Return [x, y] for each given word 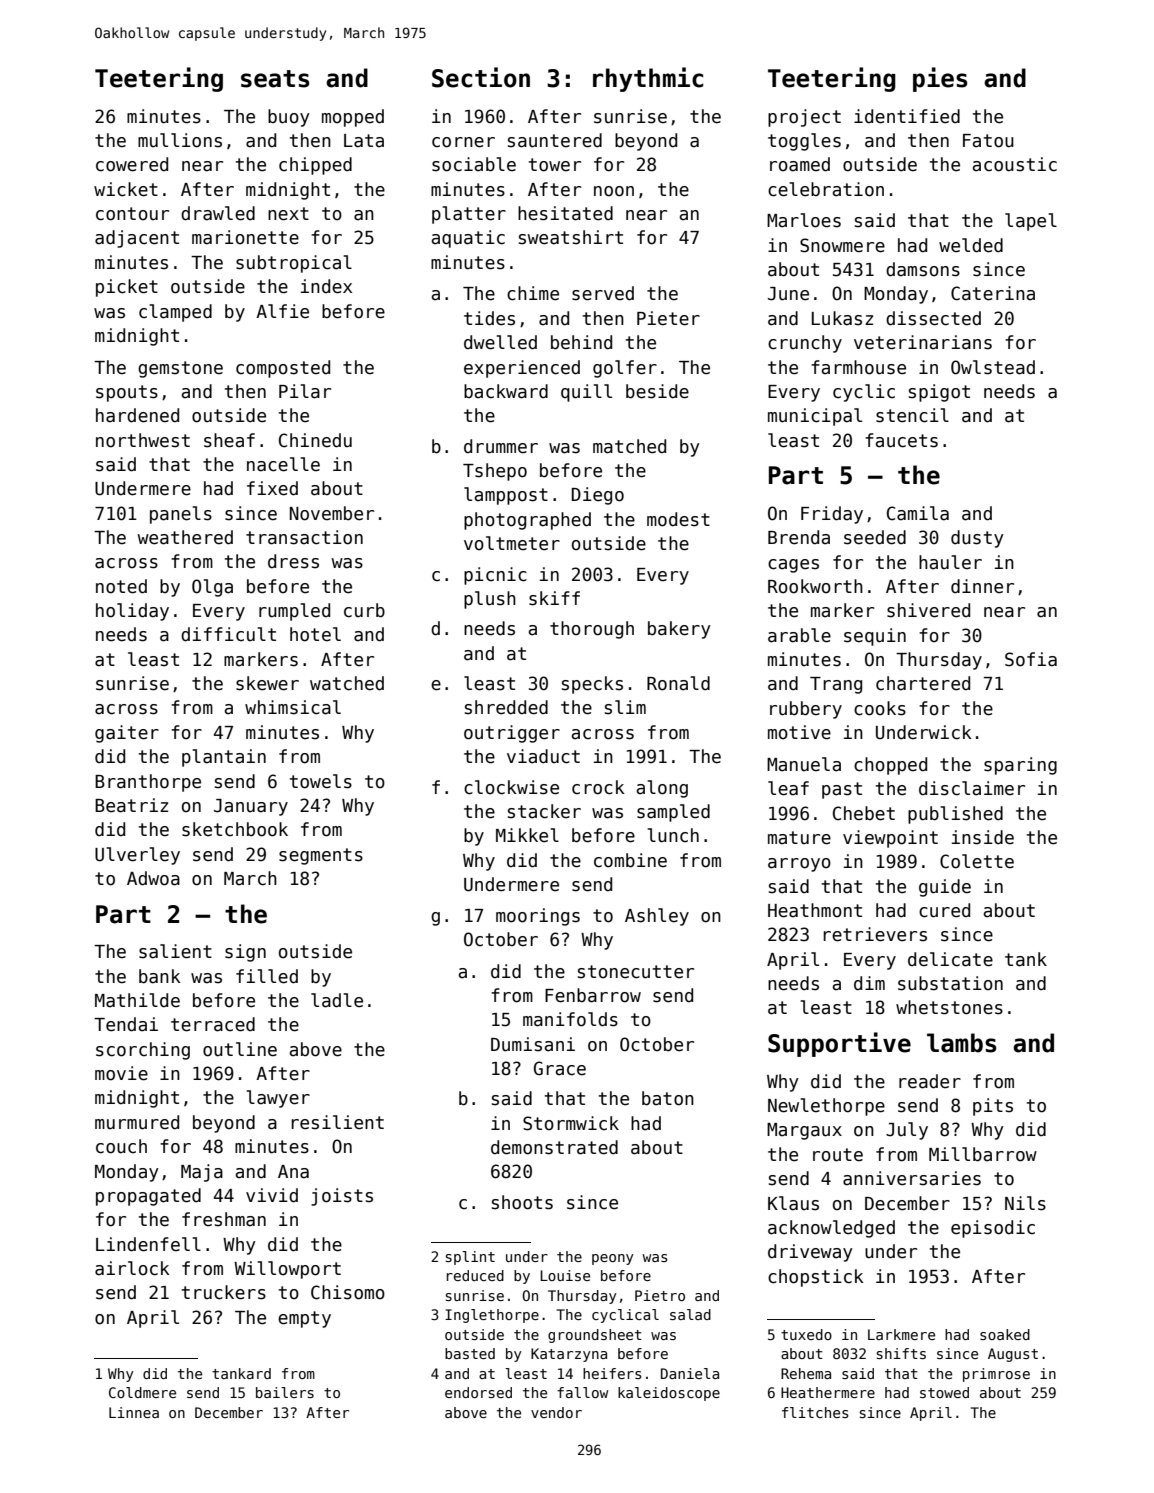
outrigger [512, 734]
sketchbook [235, 829]
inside [983, 837]
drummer [501, 446]
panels [181, 515]
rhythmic [648, 79]
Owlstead [993, 367]
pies [940, 79]
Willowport [287, 1270]
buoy [289, 118]
